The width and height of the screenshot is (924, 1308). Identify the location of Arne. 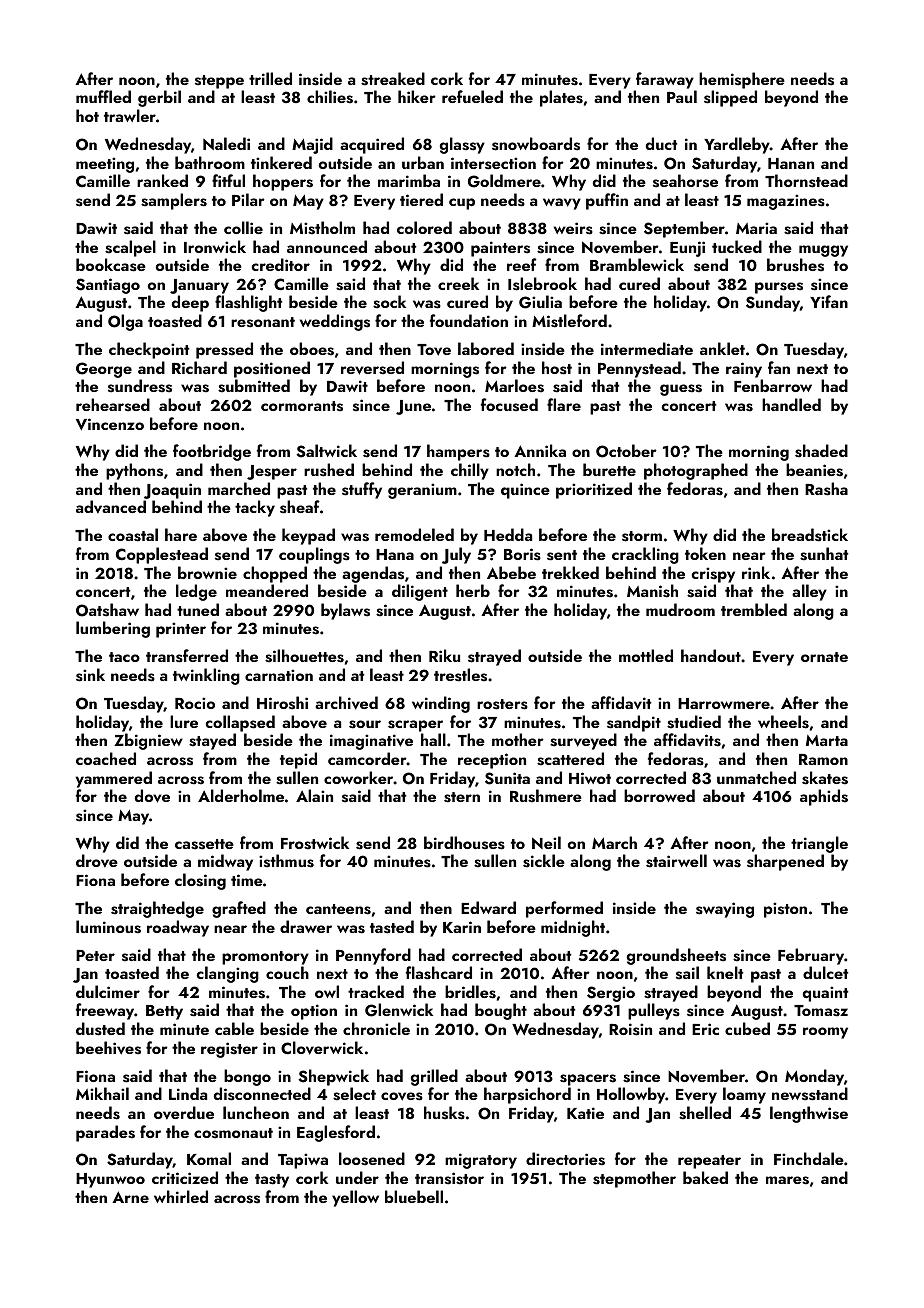
(130, 1197).
